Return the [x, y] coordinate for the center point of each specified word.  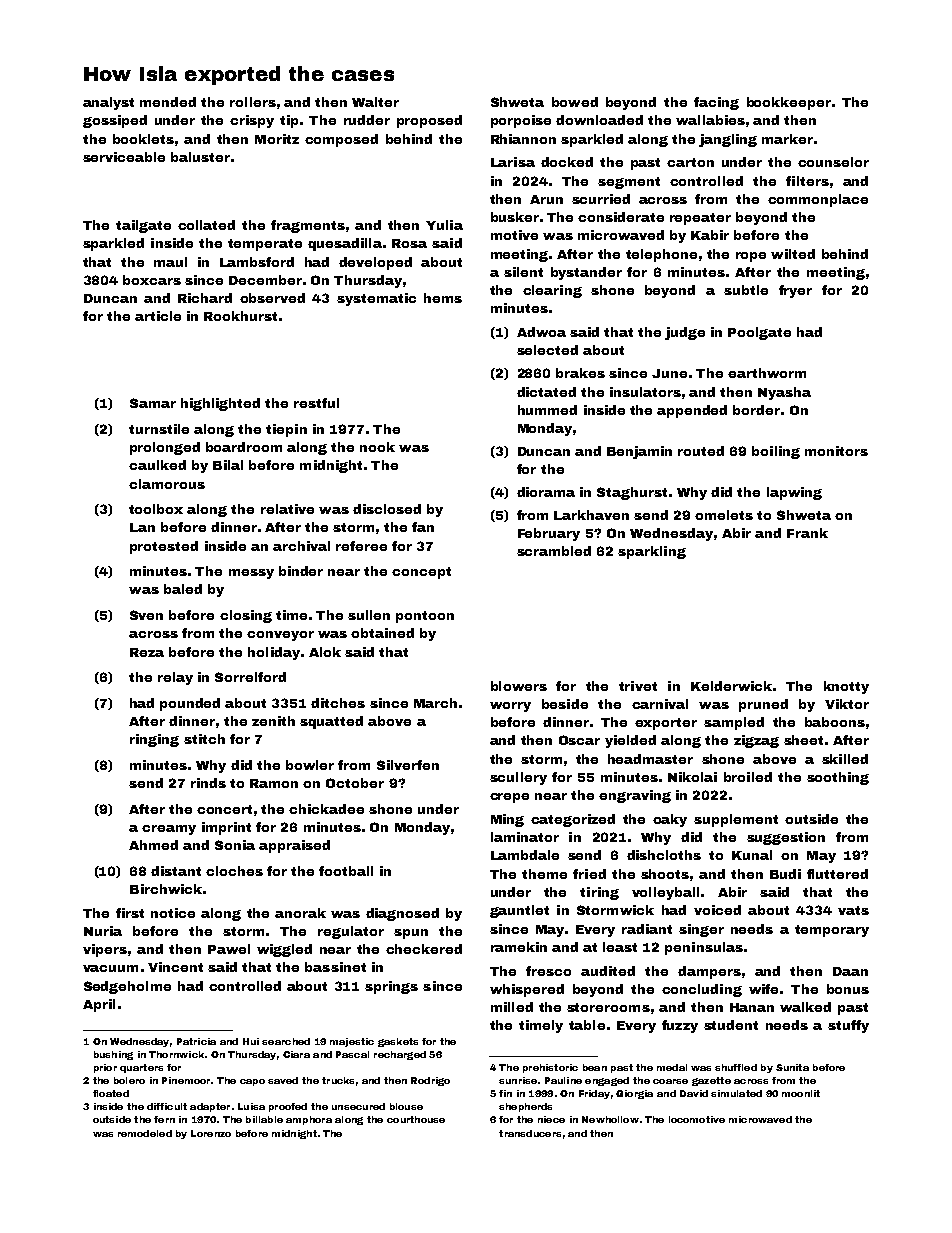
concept [421, 573]
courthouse [416, 1119]
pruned [763, 705]
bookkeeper [789, 103]
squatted [331, 722]
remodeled [145, 1133]
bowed [575, 102]
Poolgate [759, 333]
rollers [253, 102]
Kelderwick [731, 686]
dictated [546, 392]
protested [164, 547]
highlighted [220, 404]
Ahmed [153, 845]
